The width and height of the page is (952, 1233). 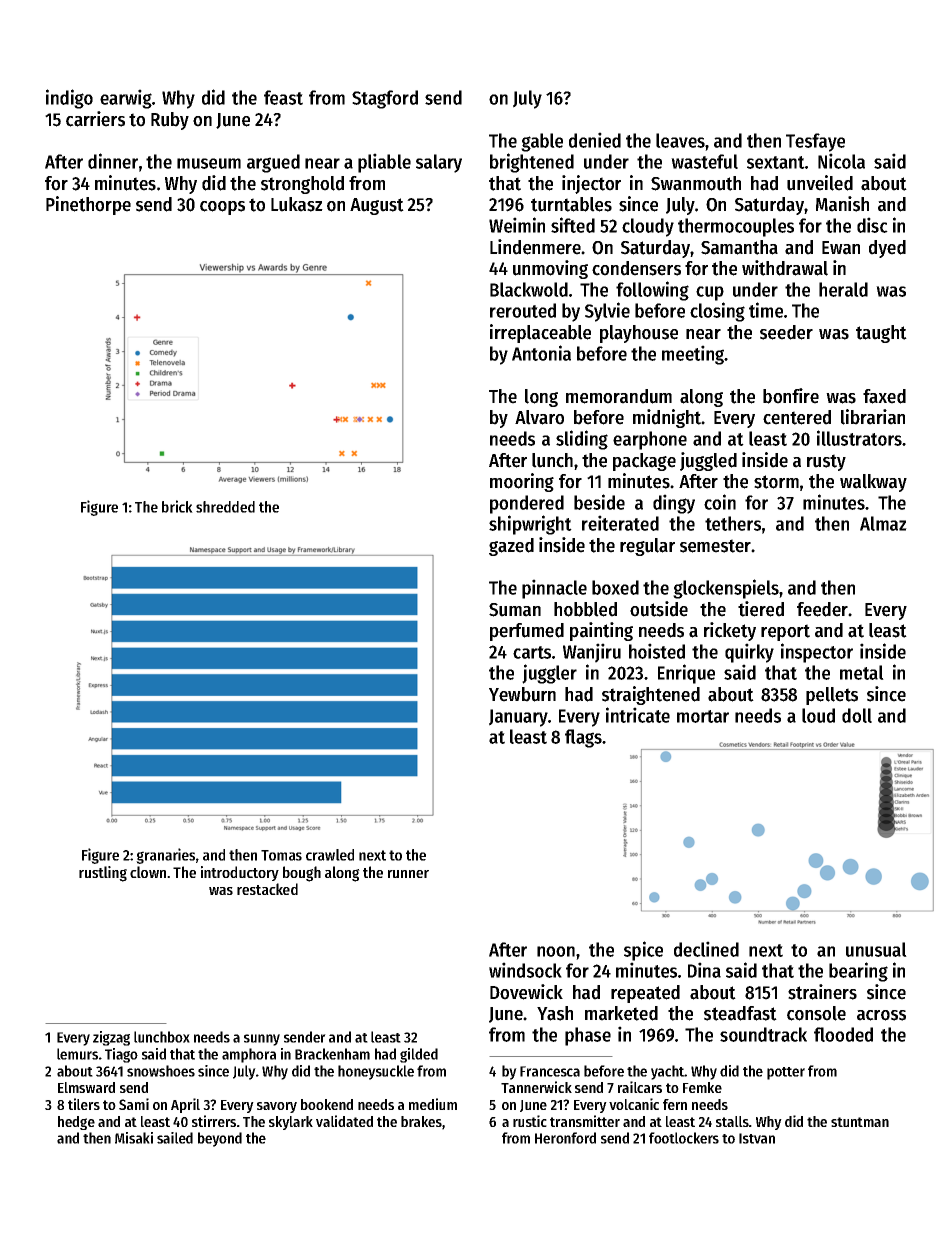 What do you see at coordinates (302, 874) in the page?
I see `bough` at bounding box center [302, 874].
